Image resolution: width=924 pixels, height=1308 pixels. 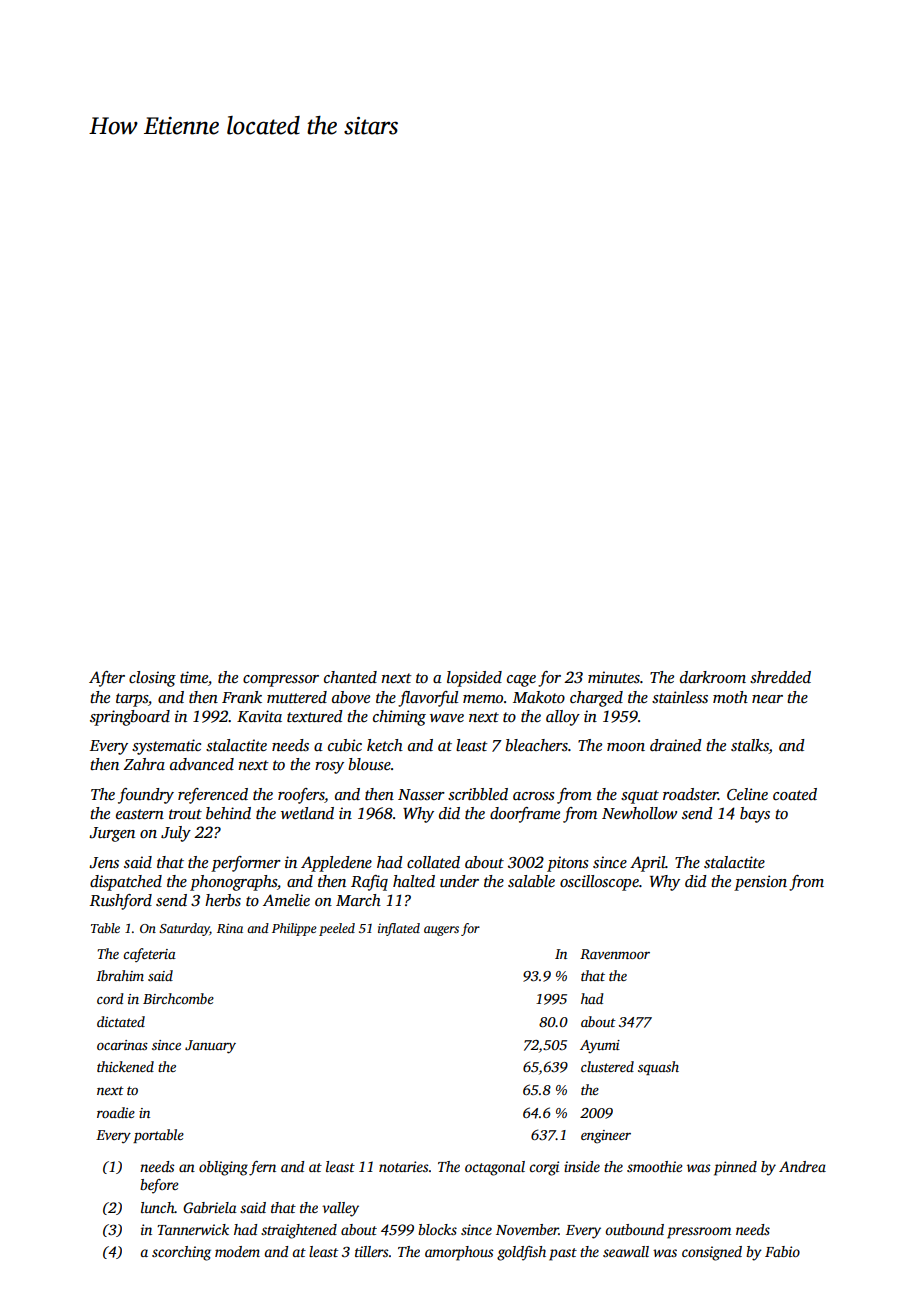 What do you see at coordinates (237, 1251) in the screenshot?
I see `modem` at bounding box center [237, 1251].
